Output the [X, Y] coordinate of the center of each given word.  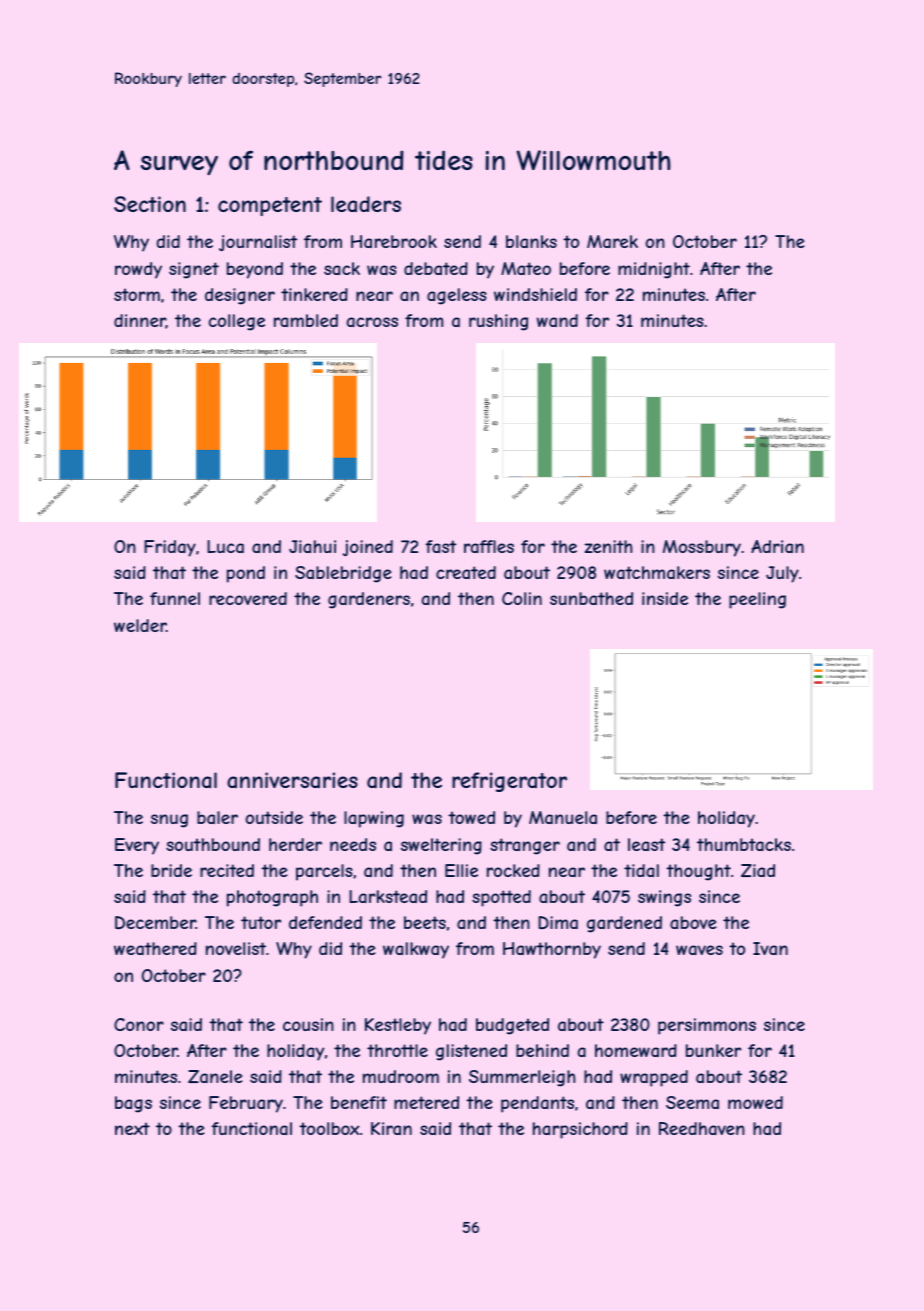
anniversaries [292, 780]
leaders [366, 204]
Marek [612, 241]
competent [270, 206]
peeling [757, 600]
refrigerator [509, 782]
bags [133, 1104]
